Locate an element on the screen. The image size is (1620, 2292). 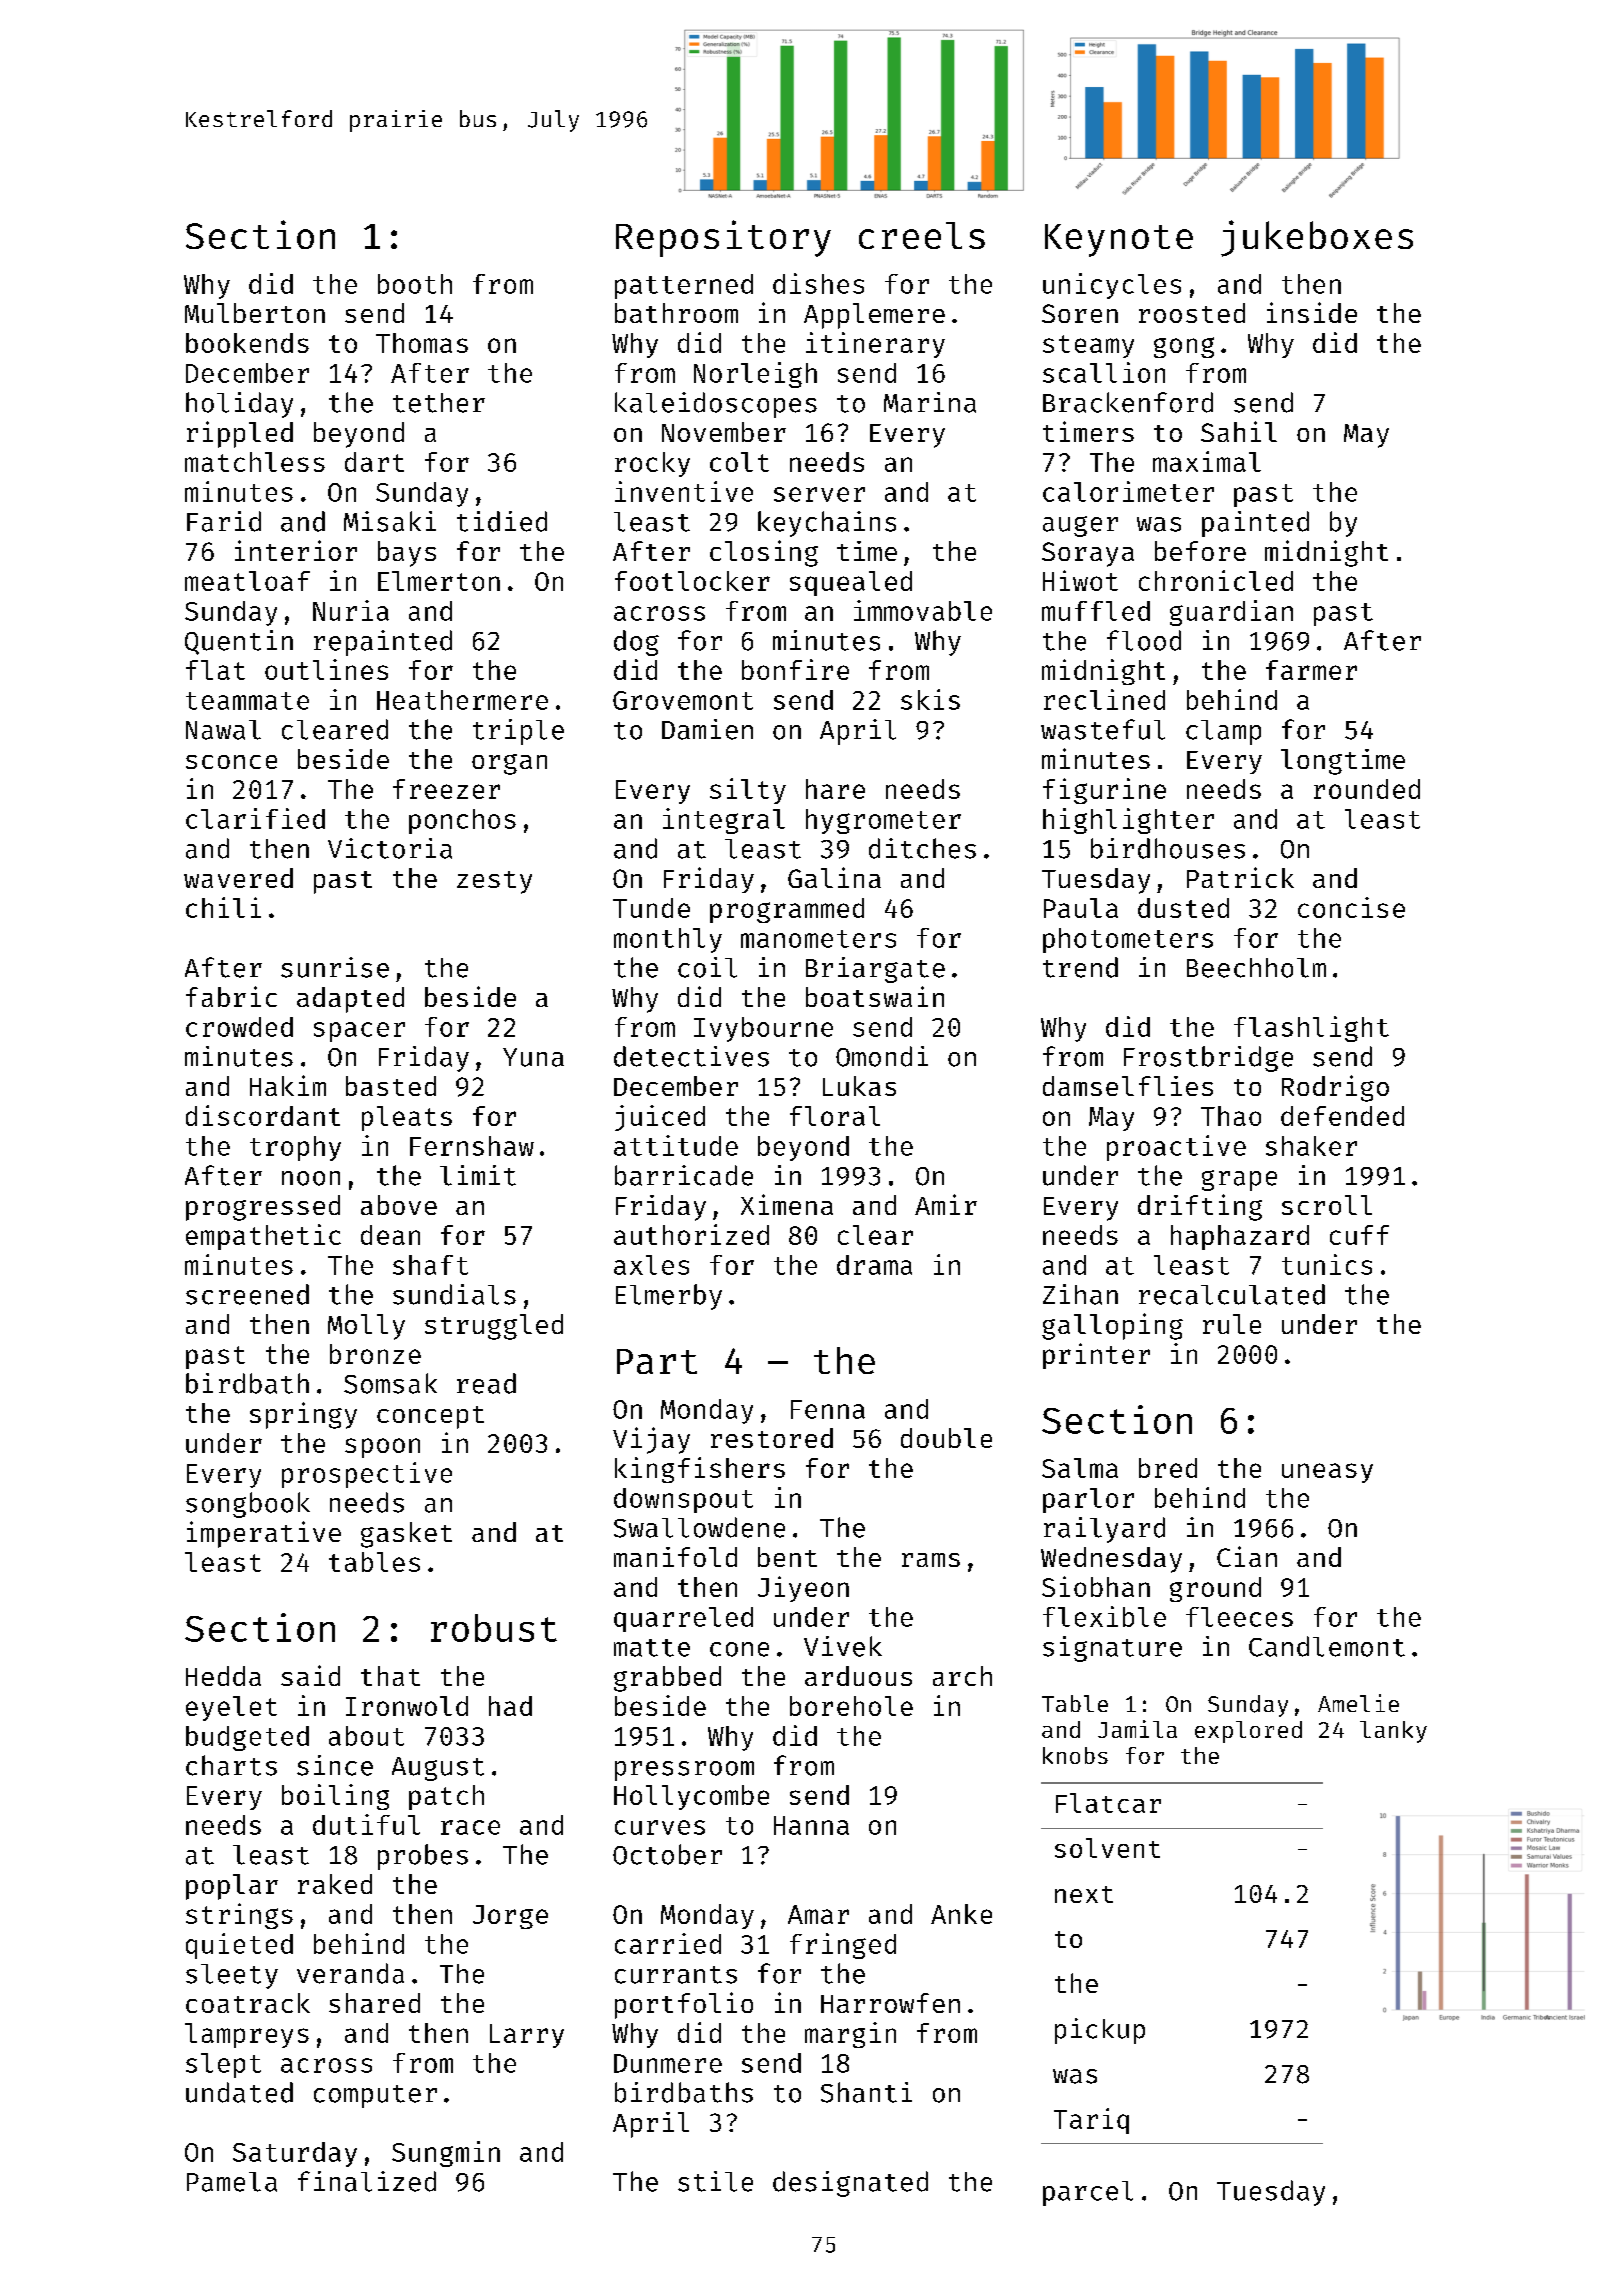
Sahil is located at coordinates (1239, 431).
